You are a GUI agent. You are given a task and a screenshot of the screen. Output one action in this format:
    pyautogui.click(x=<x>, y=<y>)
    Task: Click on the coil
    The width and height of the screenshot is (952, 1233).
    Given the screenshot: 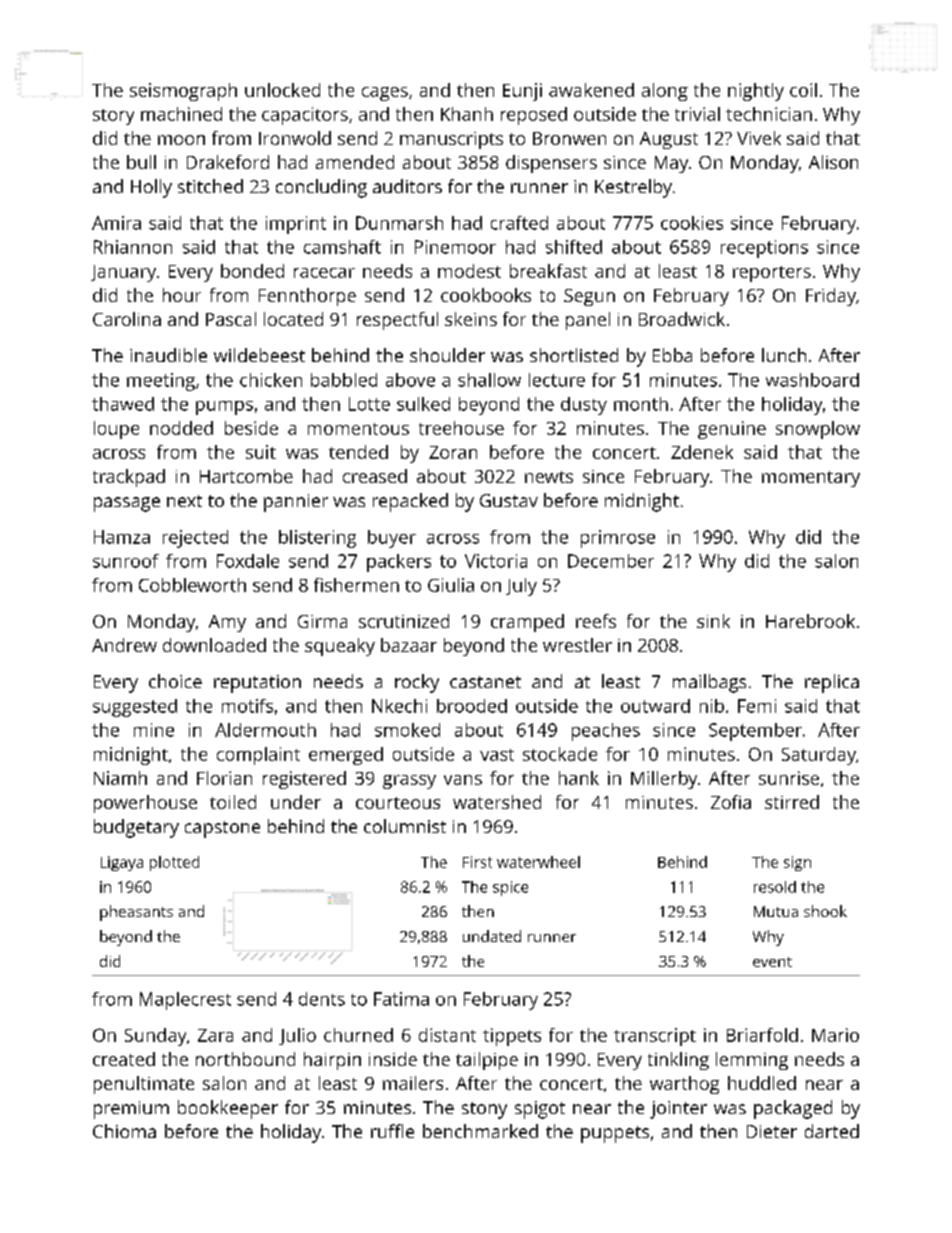 What is the action you would take?
    pyautogui.click(x=803, y=90)
